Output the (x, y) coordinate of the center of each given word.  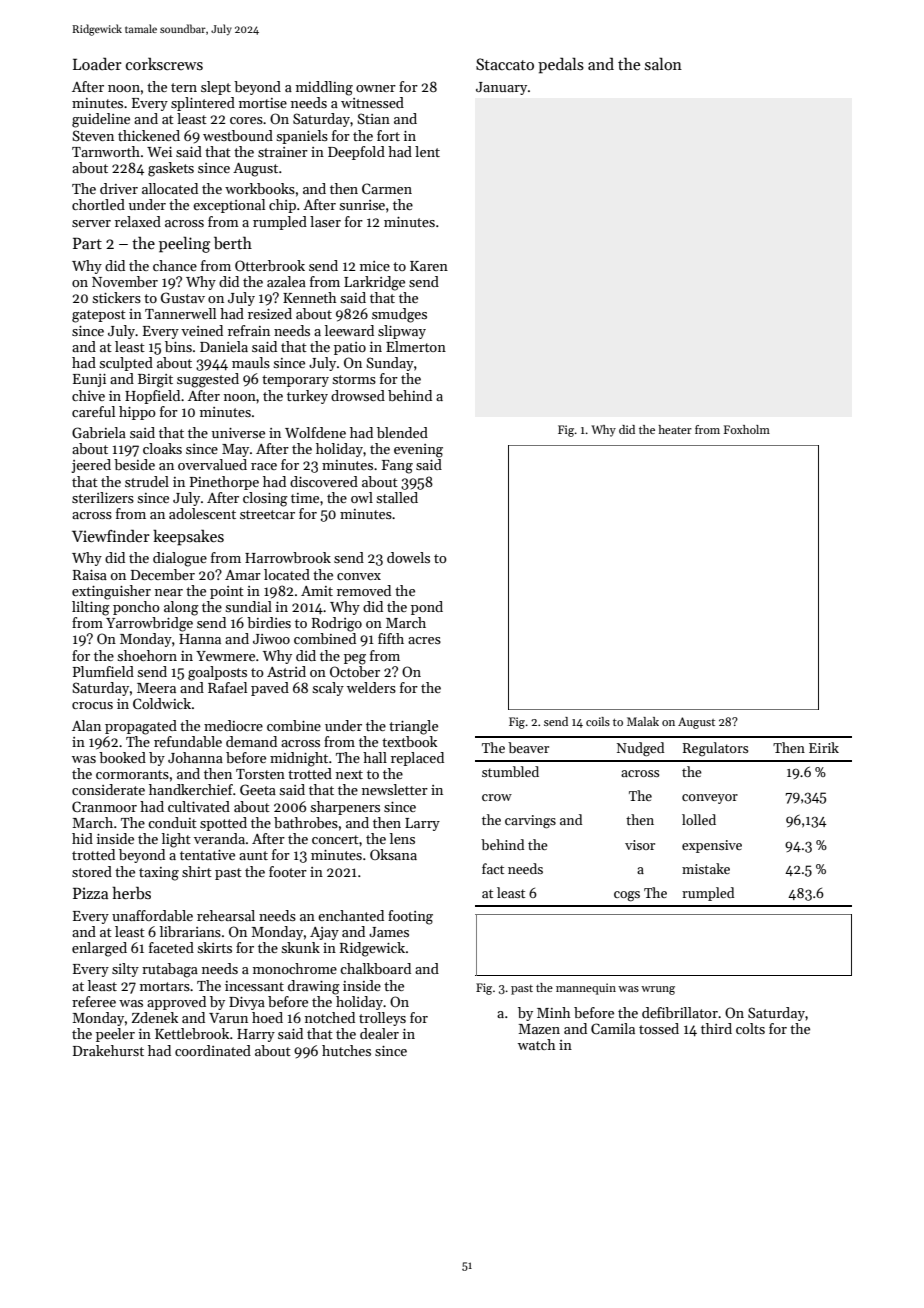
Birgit (155, 381)
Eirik (824, 747)
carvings (530, 822)
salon (663, 64)
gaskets (171, 169)
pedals (561, 65)
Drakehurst (108, 1050)
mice (375, 266)
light (176, 840)
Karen (429, 266)
